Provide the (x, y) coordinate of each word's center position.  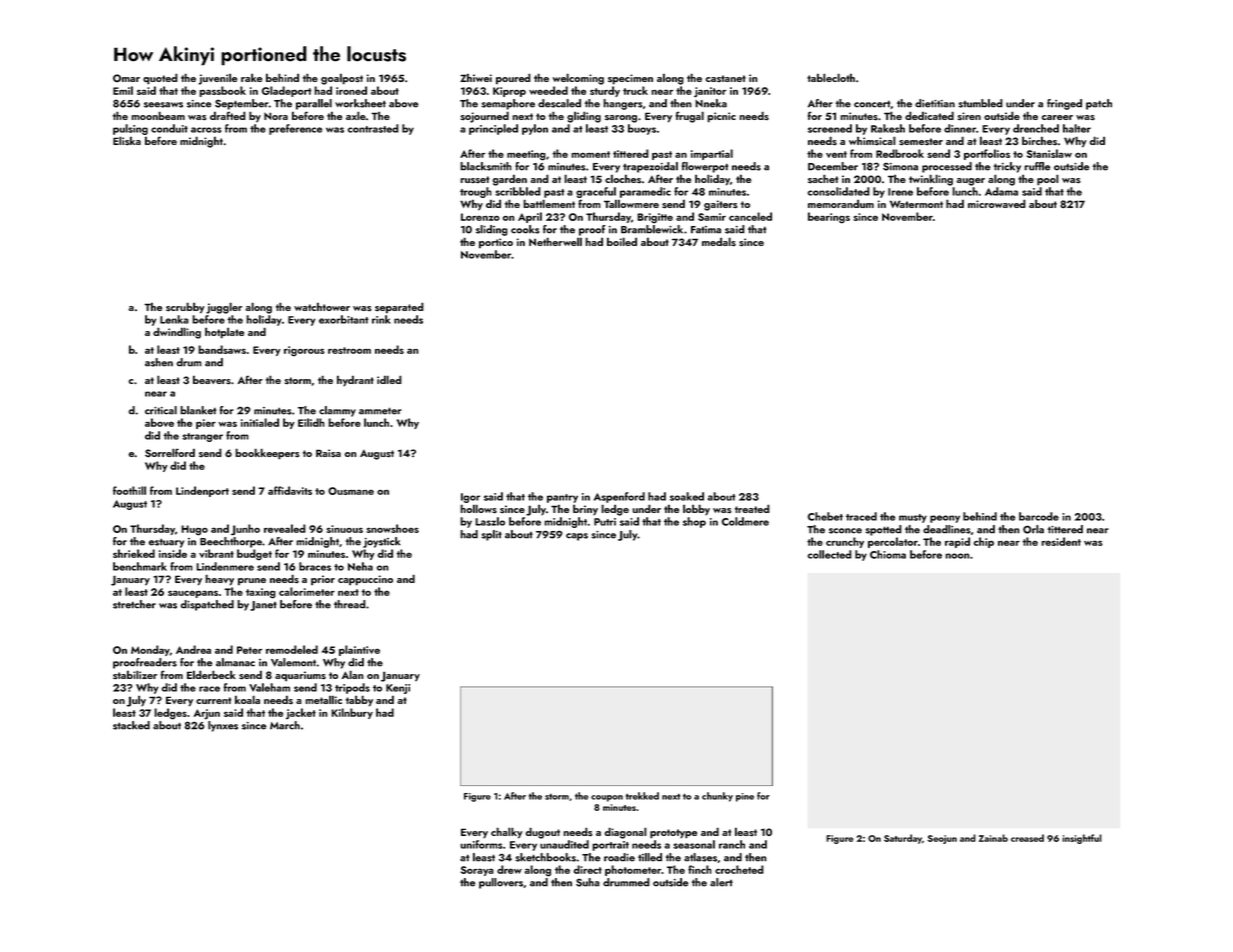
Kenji (398, 689)
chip (984, 542)
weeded (548, 90)
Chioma (888, 554)
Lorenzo (480, 217)
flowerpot (705, 167)
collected (830, 554)
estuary (166, 543)
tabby (359, 701)
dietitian (935, 103)
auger (970, 182)
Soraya (477, 871)
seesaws (163, 105)
